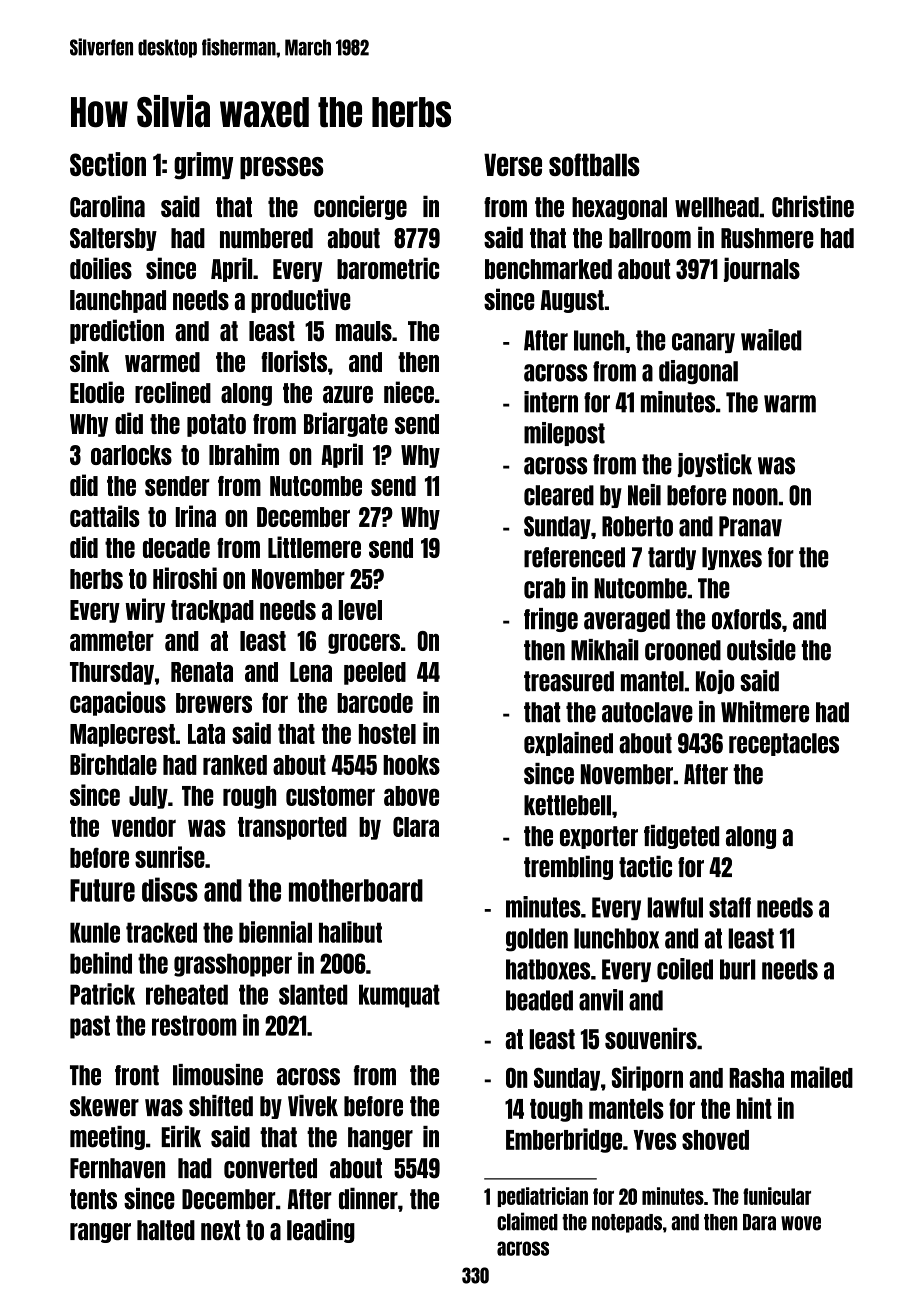 The width and height of the screenshot is (924, 1311). Describe the element at coordinates (548, 269) in the screenshot. I see `benchmarked` at that location.
